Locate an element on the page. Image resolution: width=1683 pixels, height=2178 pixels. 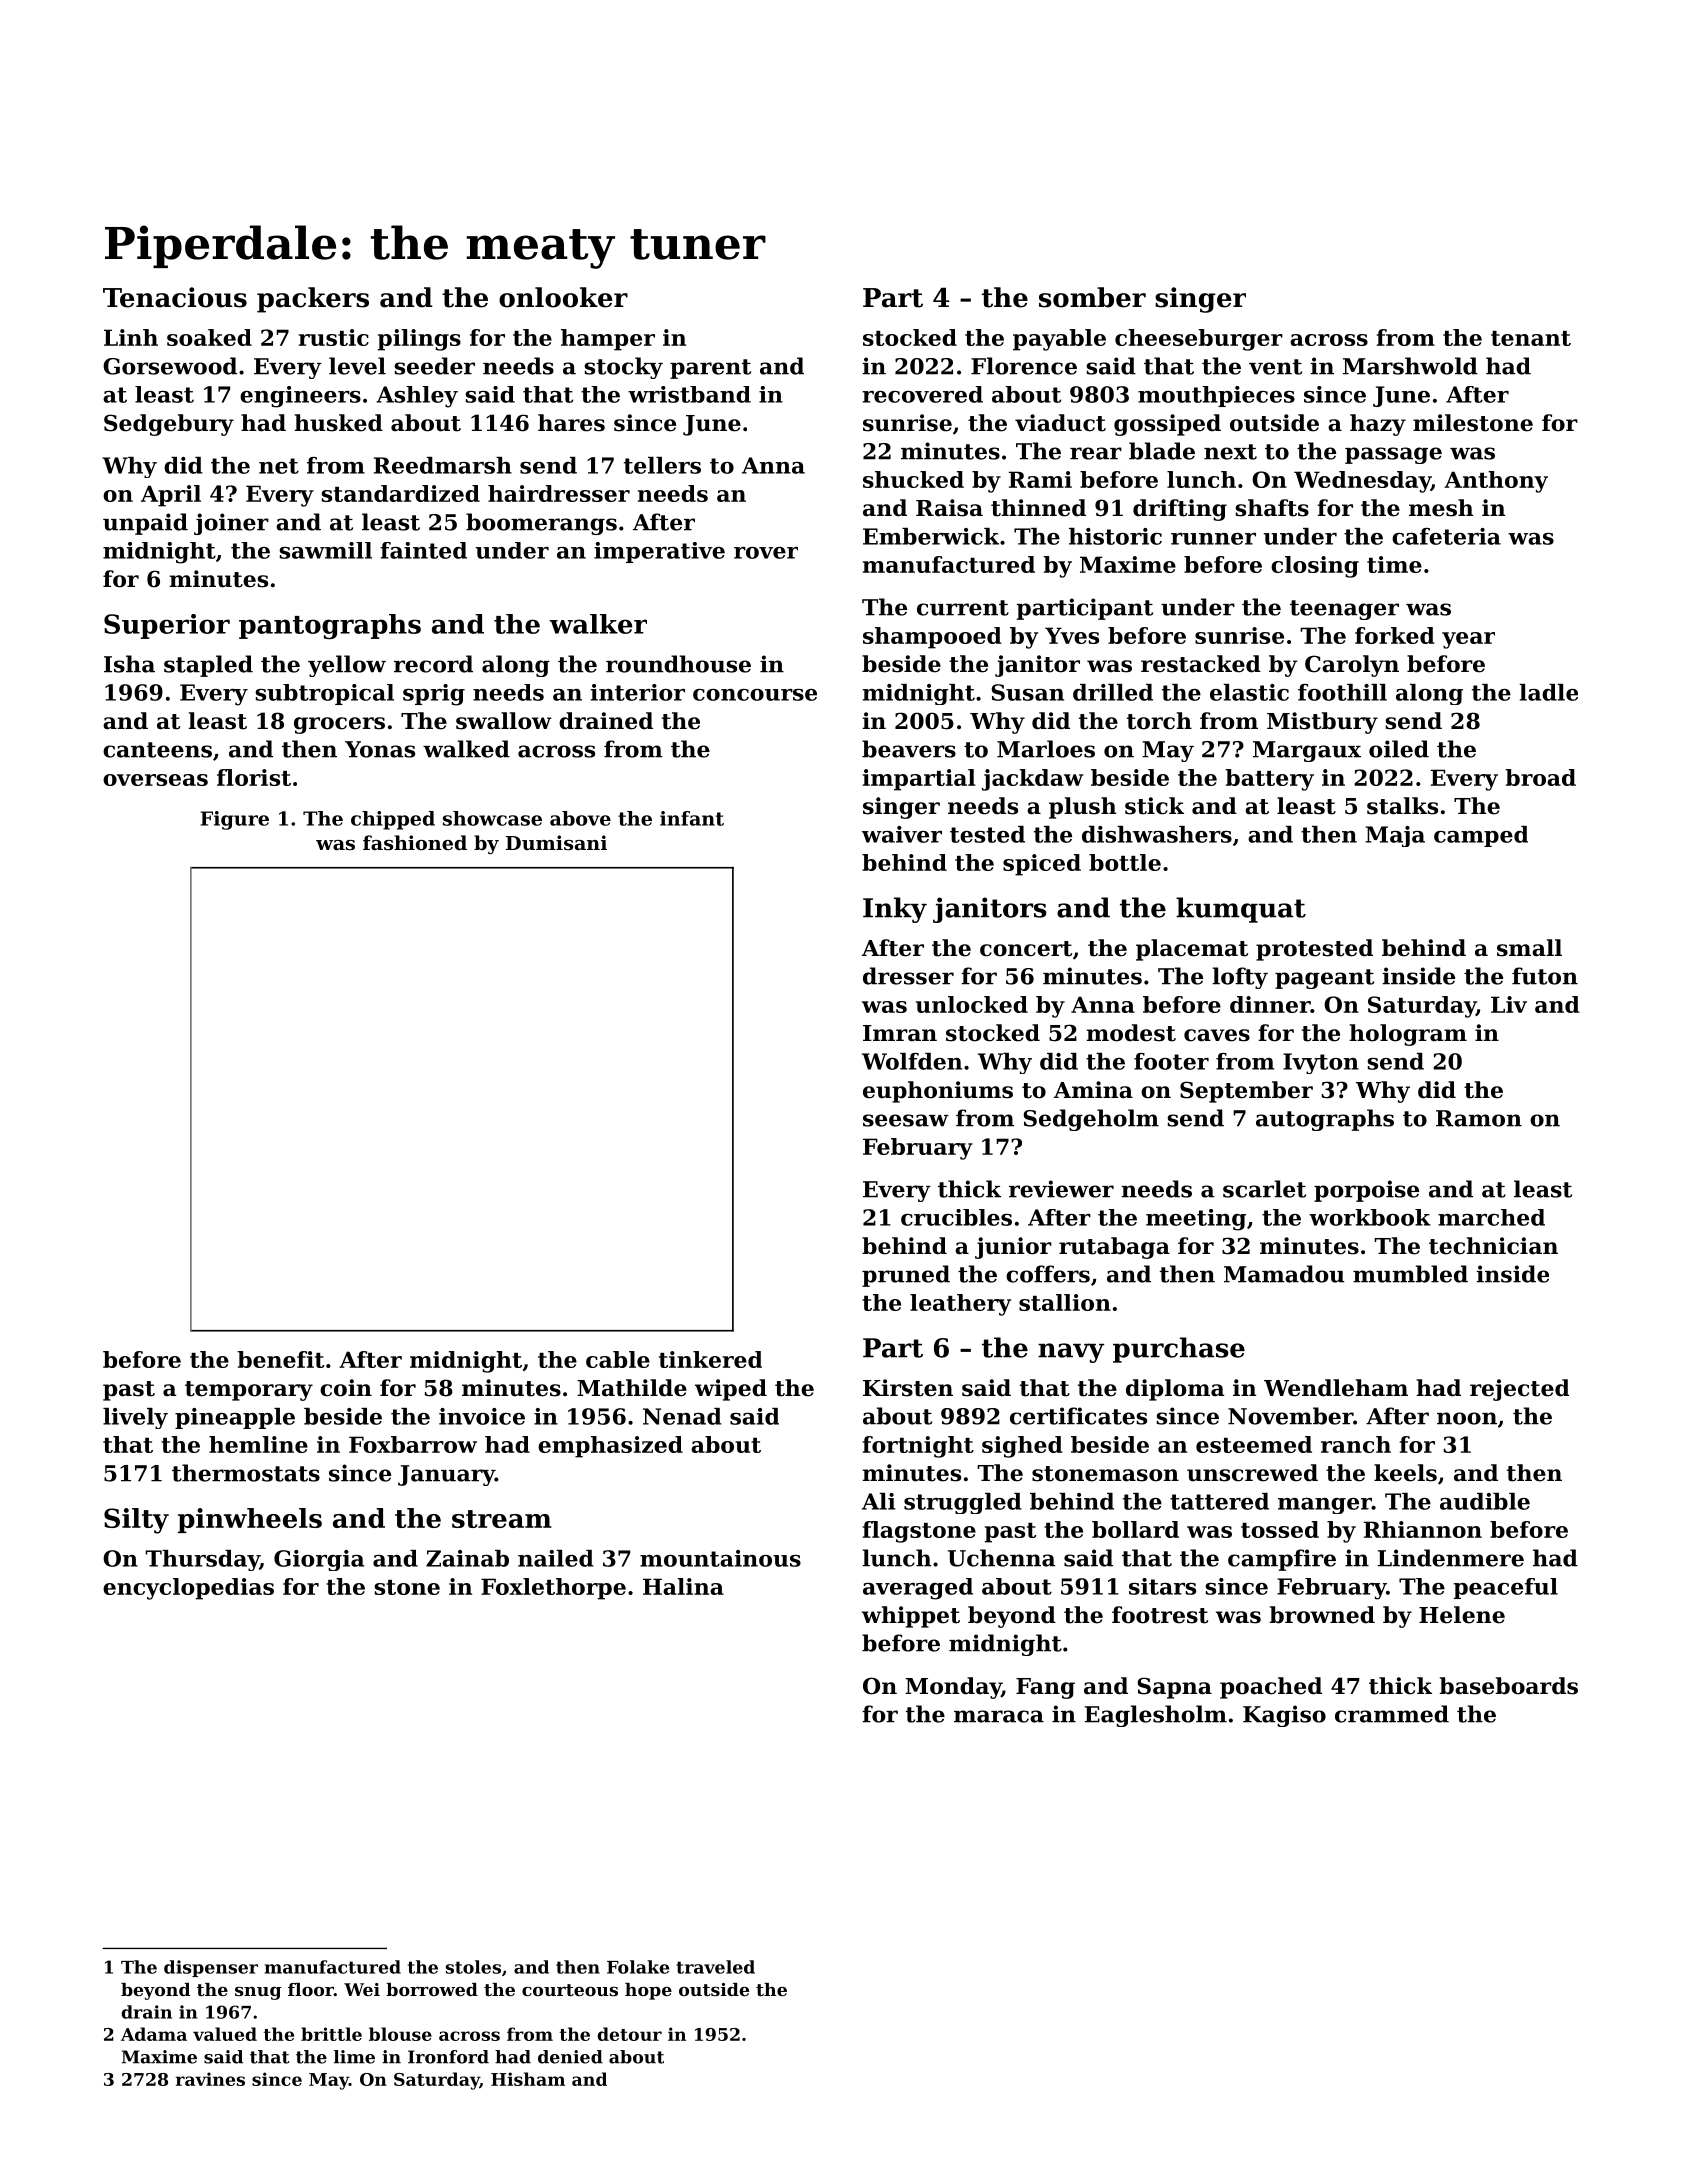
Ashley is located at coordinates (417, 397).
